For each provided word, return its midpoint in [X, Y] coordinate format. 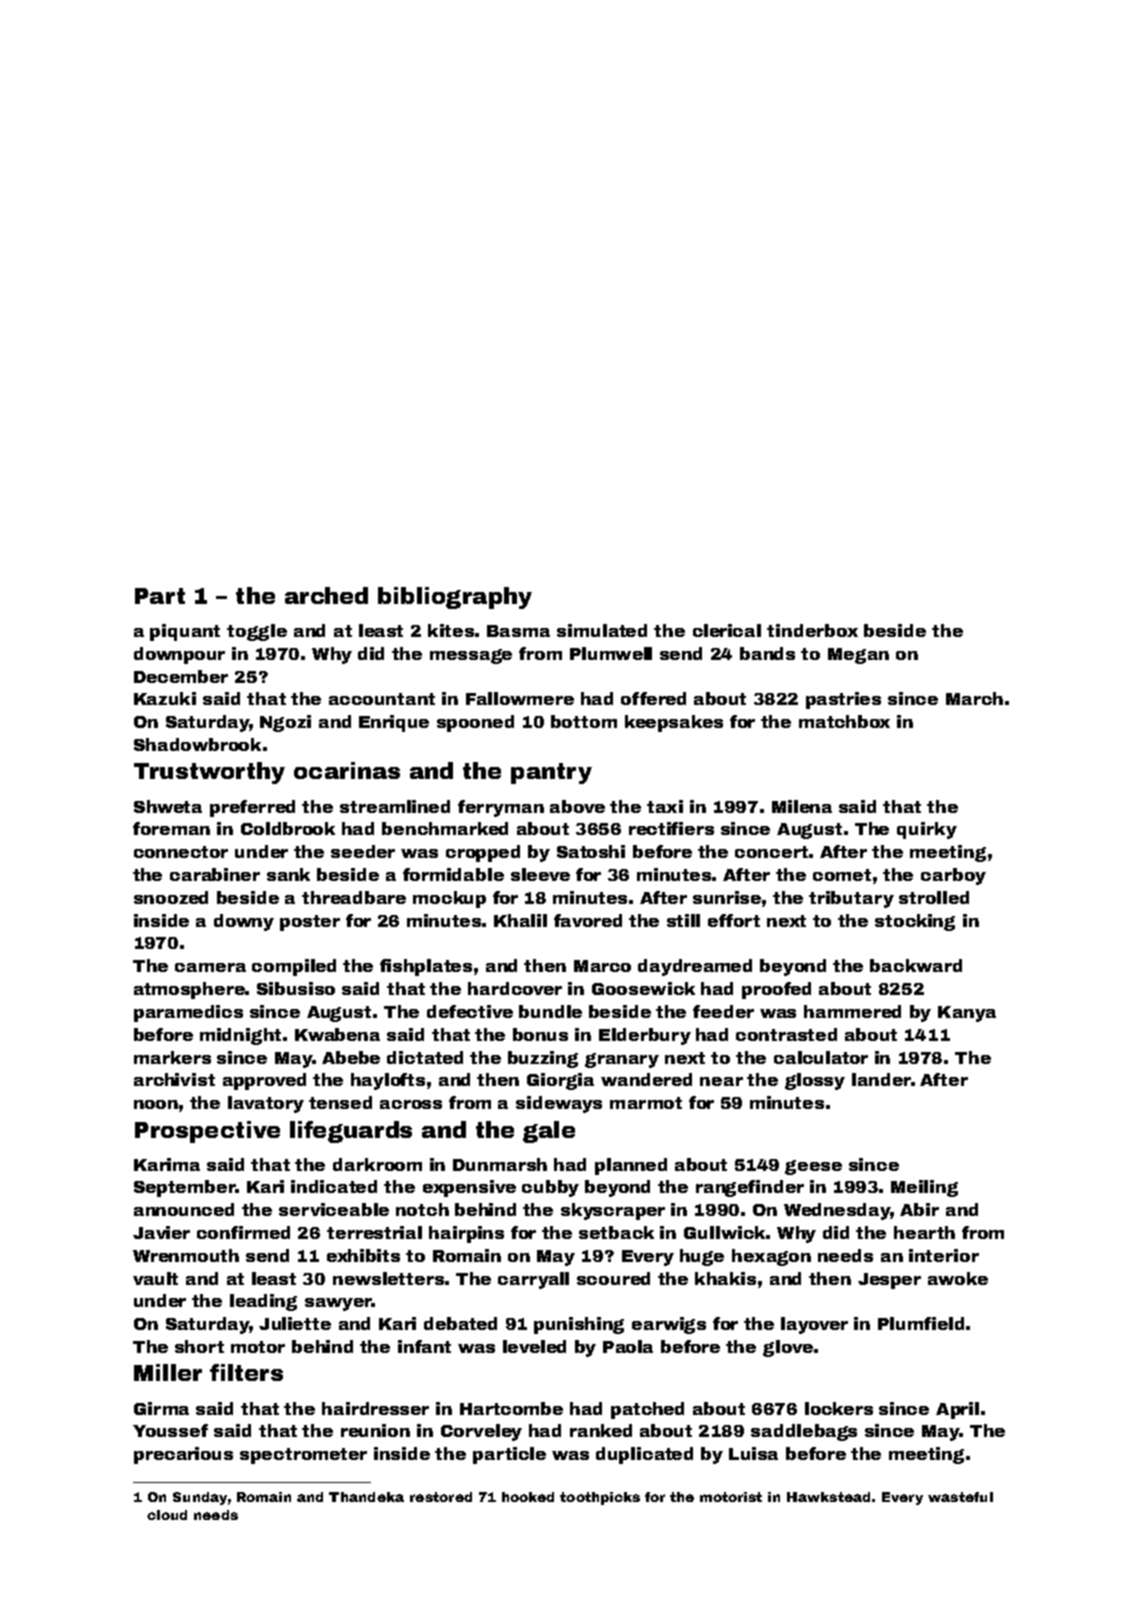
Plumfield [921, 1323]
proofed [776, 990]
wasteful [960, 1497]
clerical [727, 630]
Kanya [967, 1014]
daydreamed [695, 967]
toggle [257, 632]
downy [244, 922]
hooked [528, 1497]
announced [184, 1209]
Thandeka [366, 1497]
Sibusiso [296, 988]
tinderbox [812, 630]
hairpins [466, 1234]
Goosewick [643, 988]
